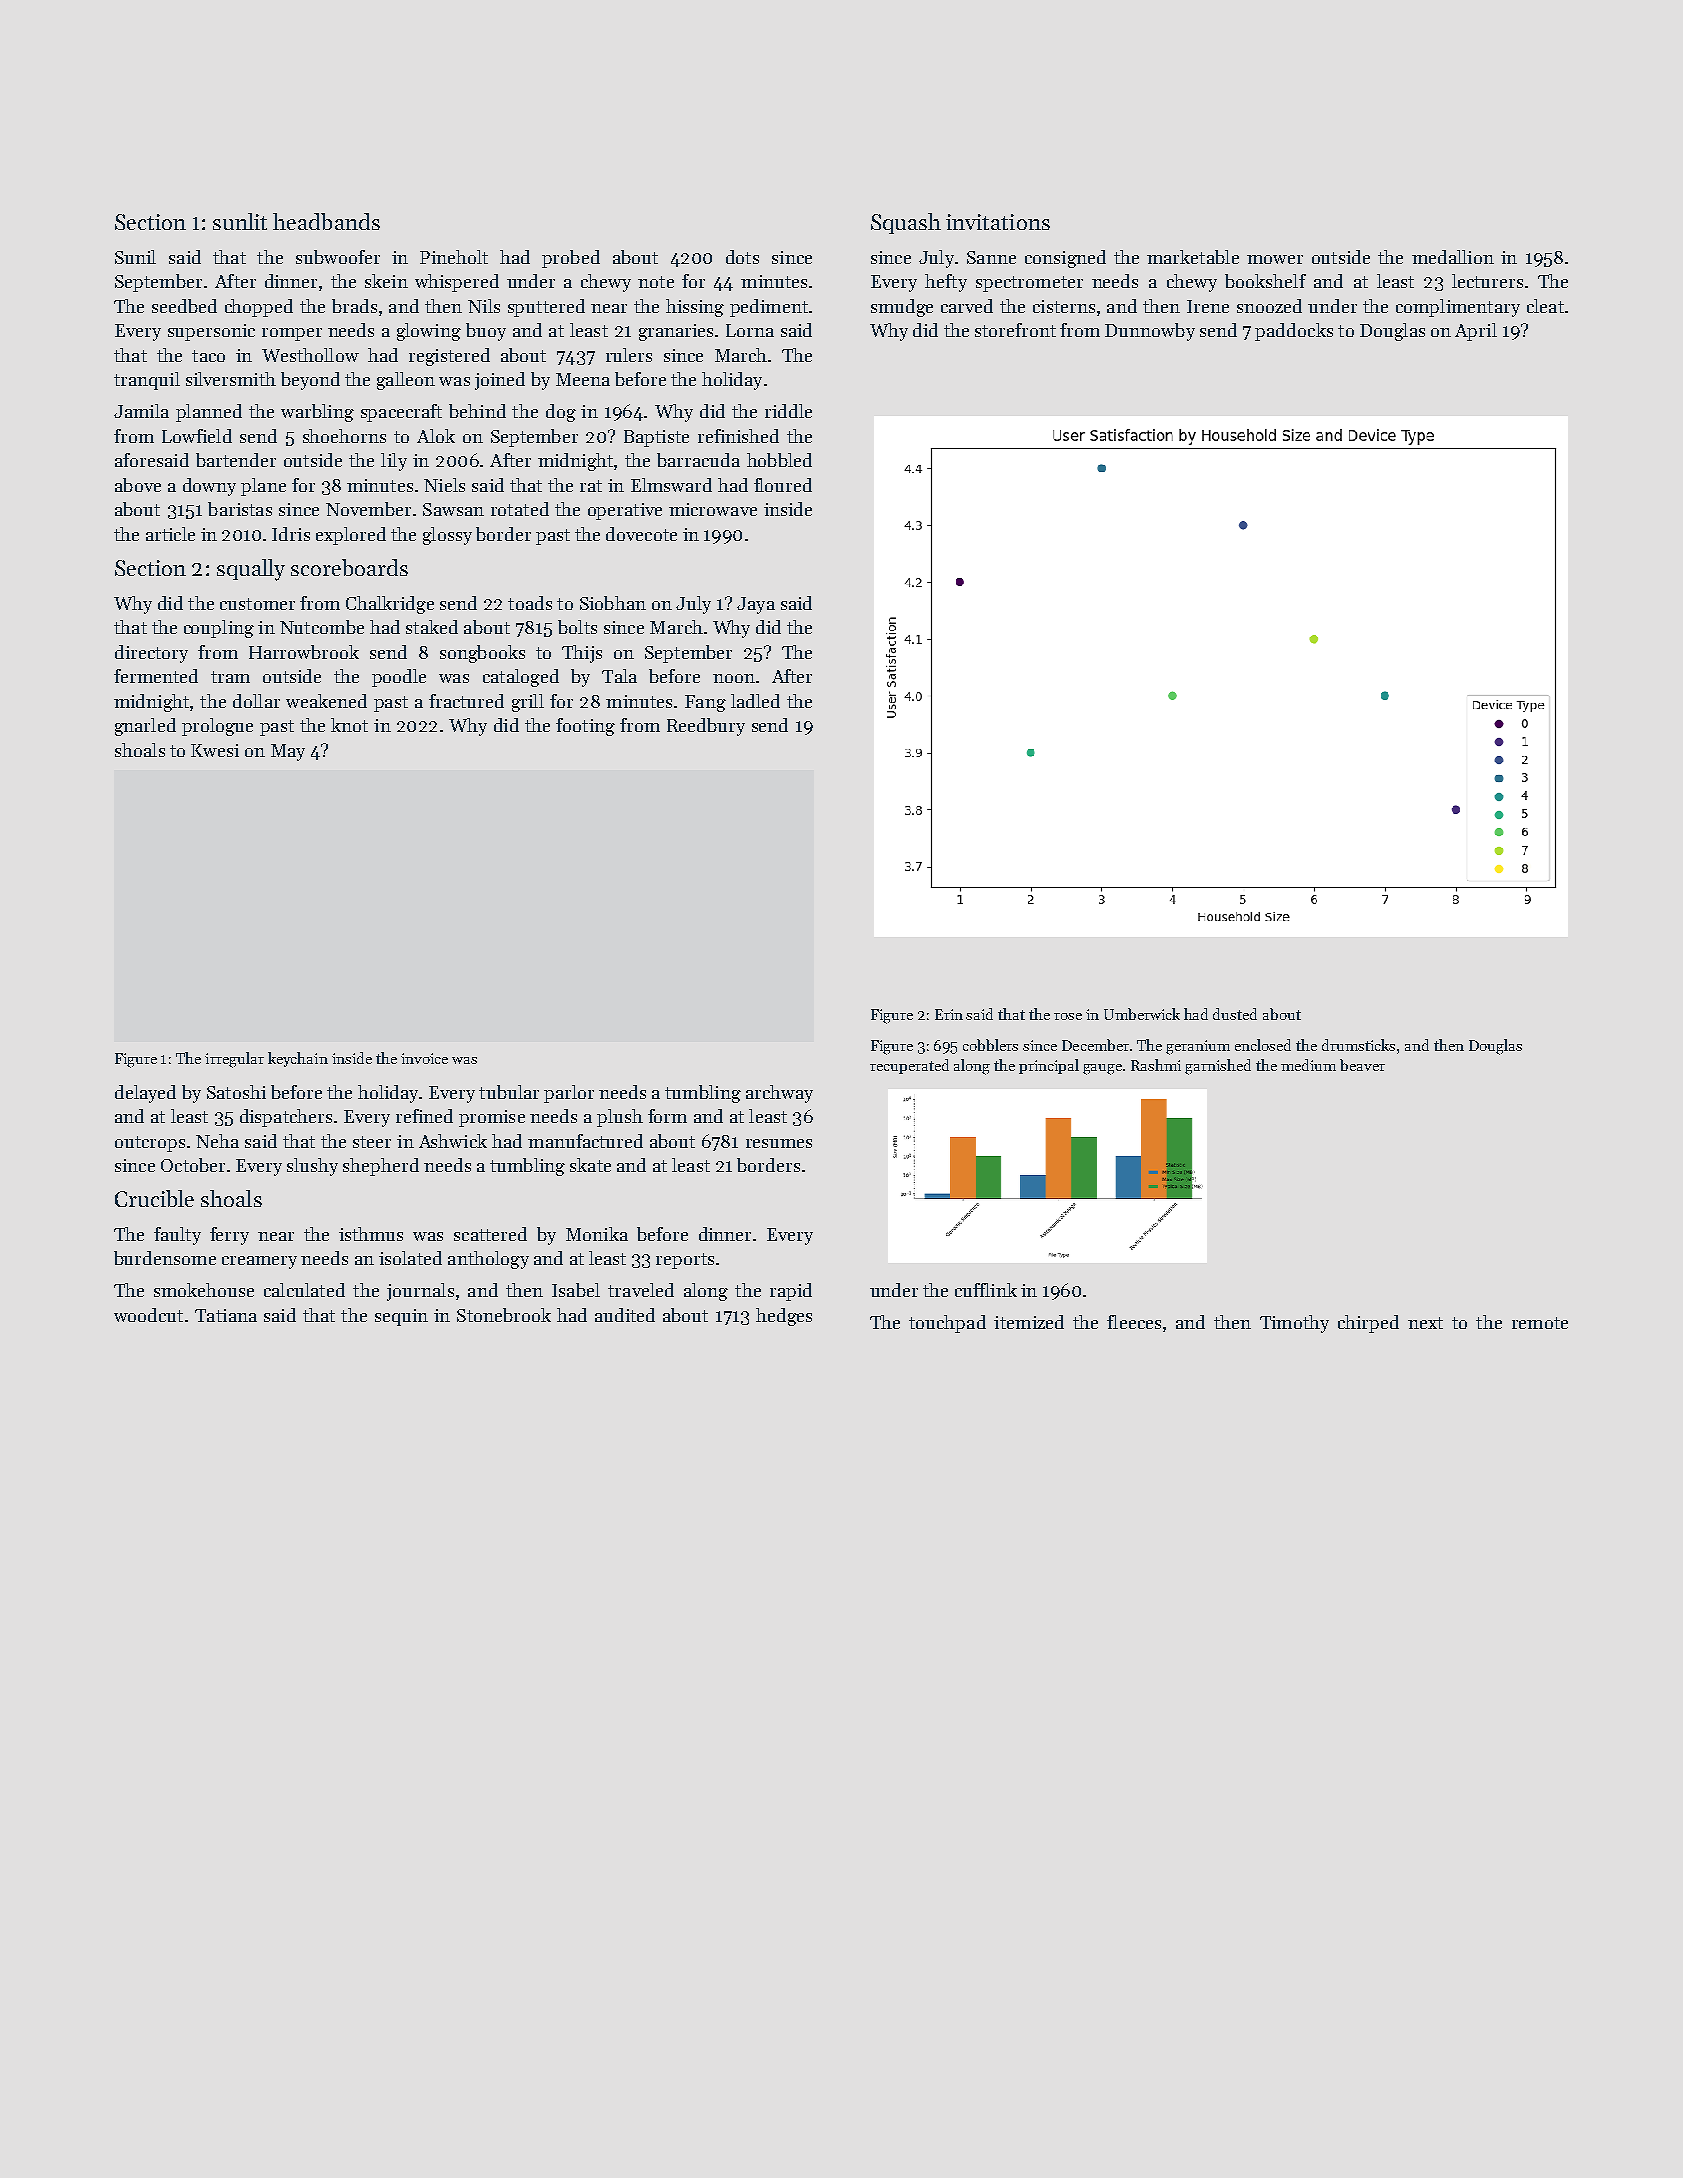 The width and height of the page is (1683, 2178). Describe the element at coordinates (424, 1116) in the page. I see `refined` at that location.
